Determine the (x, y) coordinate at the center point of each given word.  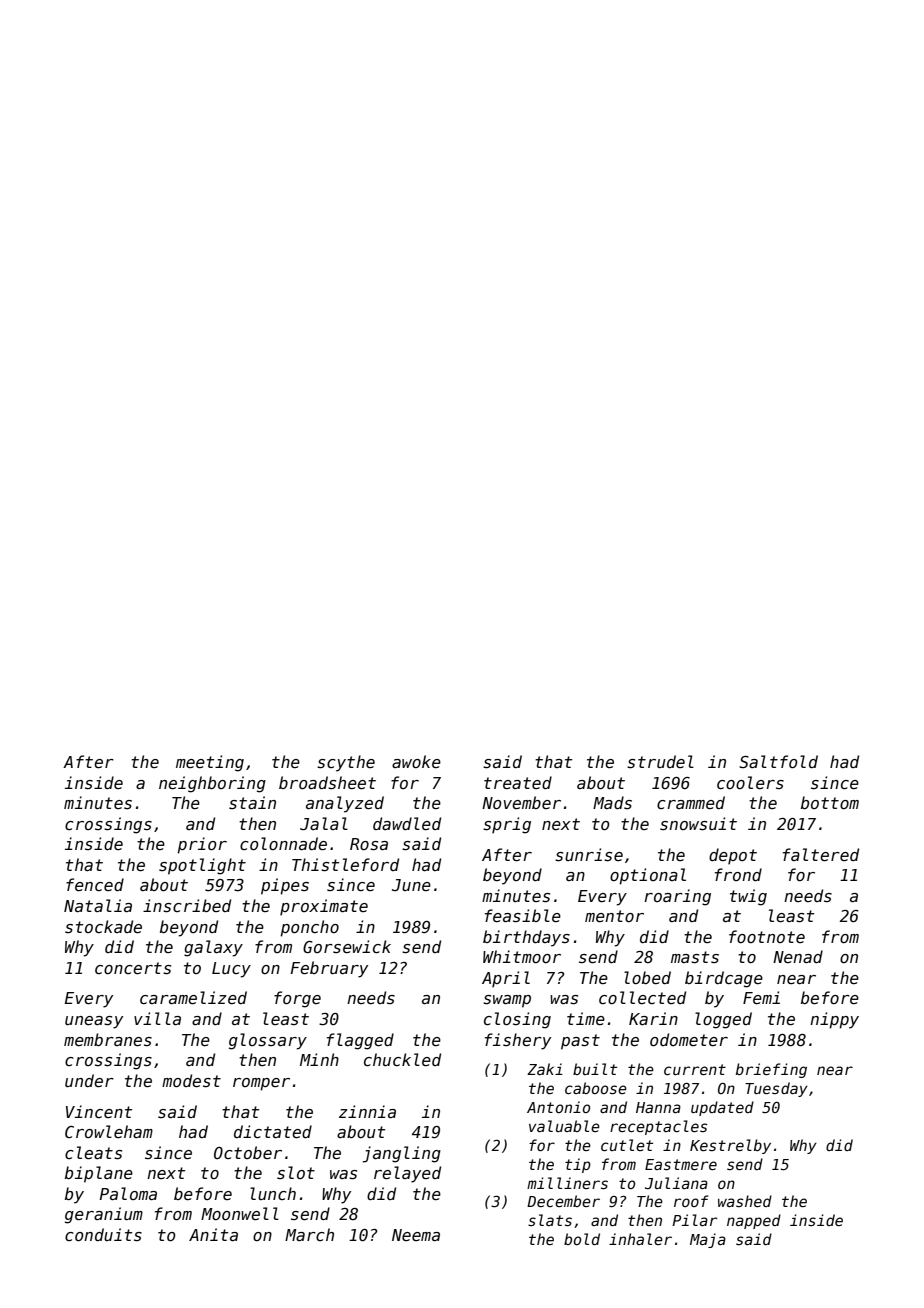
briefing (771, 1070)
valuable (564, 1126)
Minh (319, 1059)
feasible (523, 916)
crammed (691, 803)
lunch (273, 1193)
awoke (416, 762)
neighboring (212, 784)
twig (748, 897)
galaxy (213, 948)
